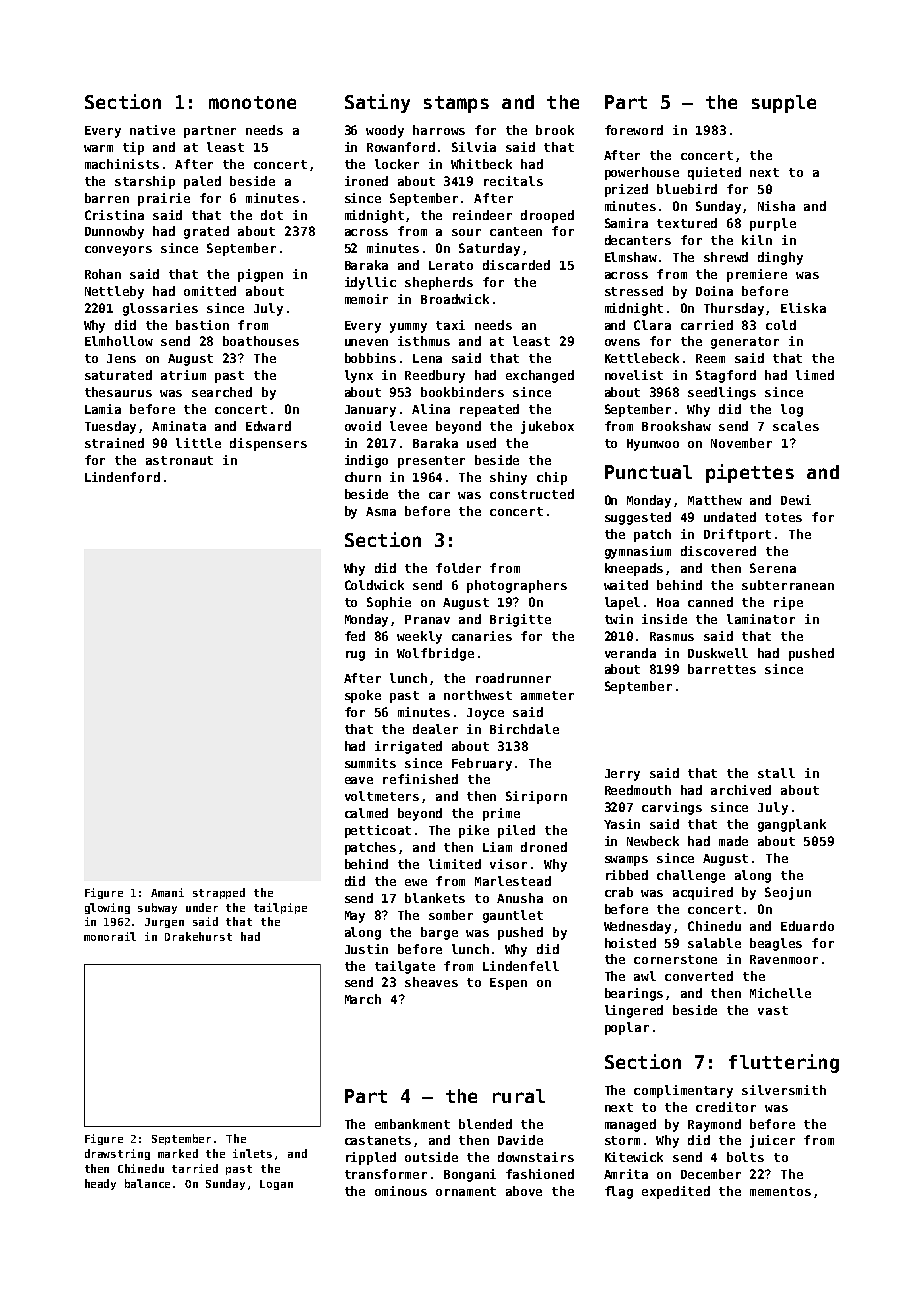  I want to click on folder, so click(458, 568).
